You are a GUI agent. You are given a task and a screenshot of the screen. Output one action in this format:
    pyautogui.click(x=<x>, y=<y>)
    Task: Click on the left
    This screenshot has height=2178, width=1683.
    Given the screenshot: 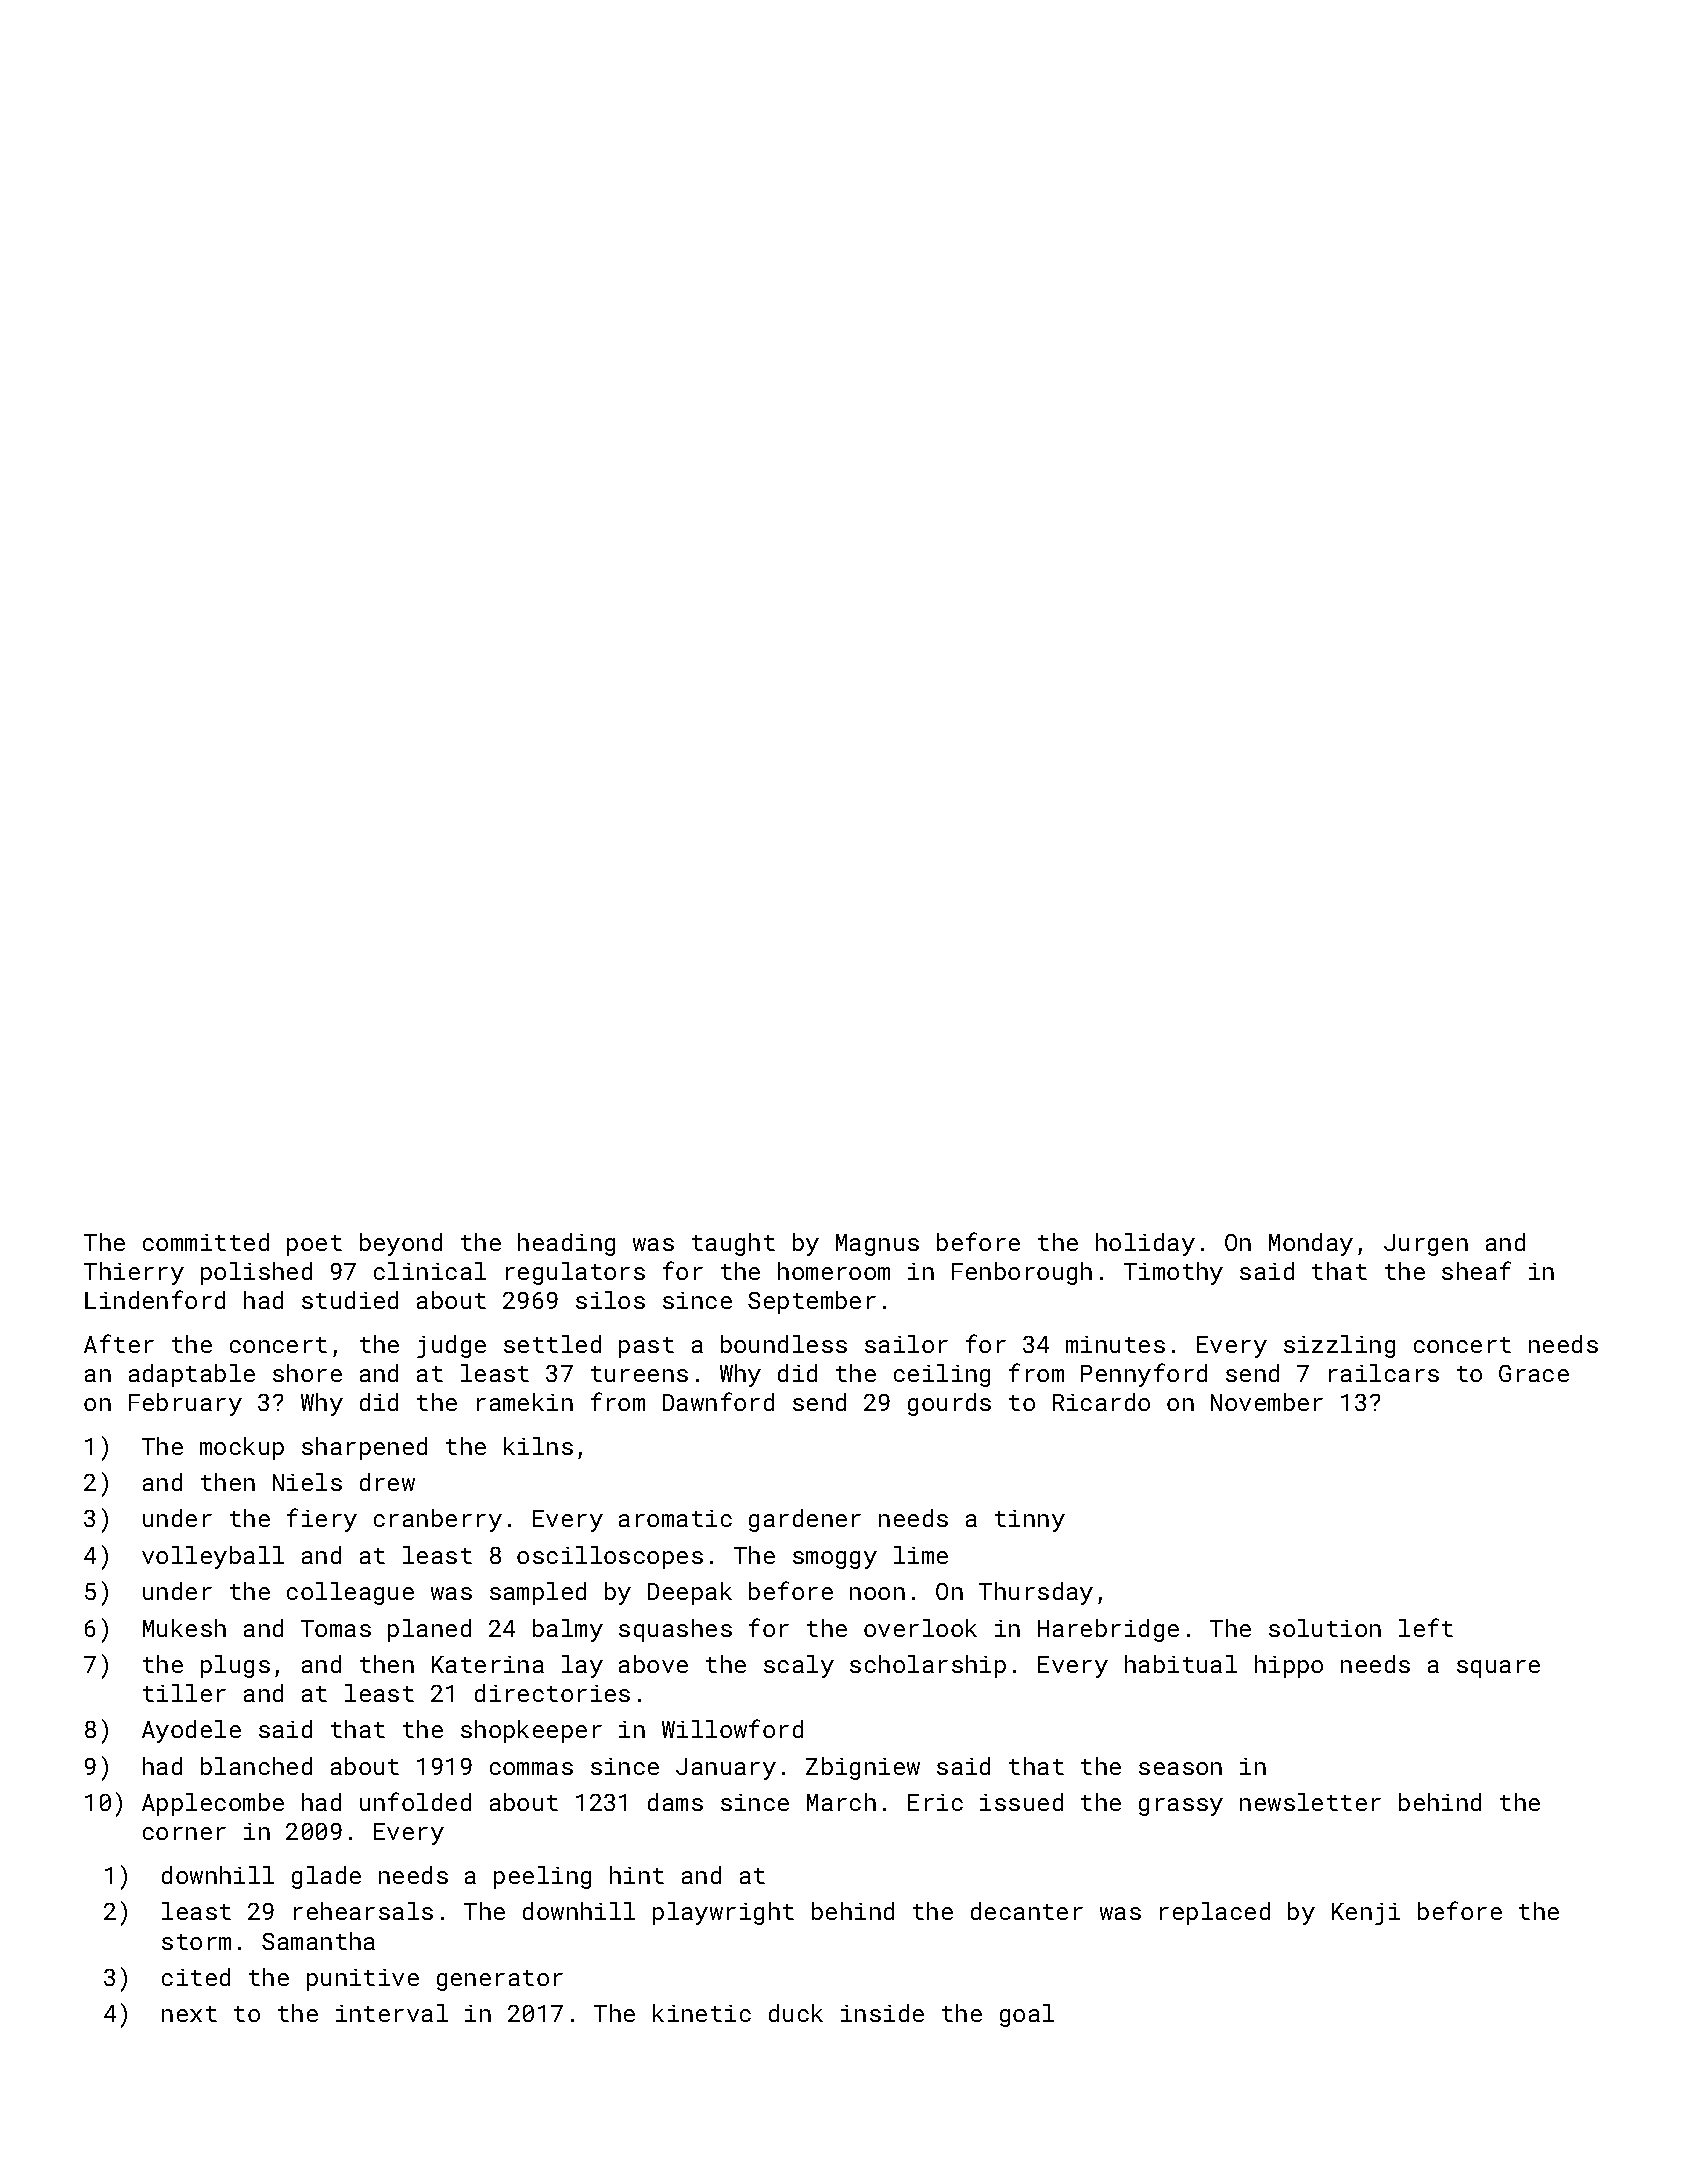 What is the action you would take?
    pyautogui.click(x=1426, y=1627)
